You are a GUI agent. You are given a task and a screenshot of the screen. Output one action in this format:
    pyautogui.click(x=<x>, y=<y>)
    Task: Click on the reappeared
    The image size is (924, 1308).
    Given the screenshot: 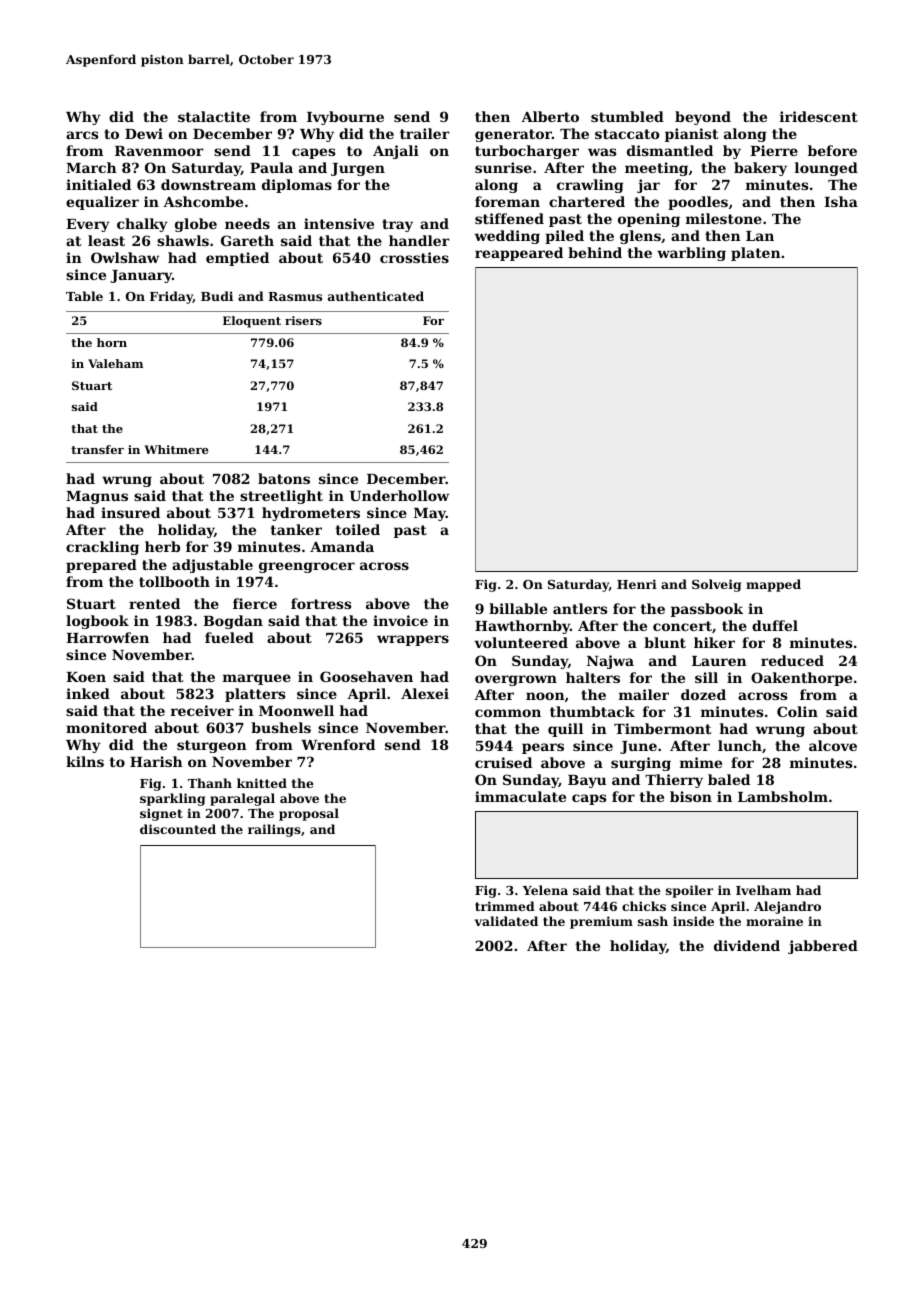 What is the action you would take?
    pyautogui.click(x=519, y=254)
